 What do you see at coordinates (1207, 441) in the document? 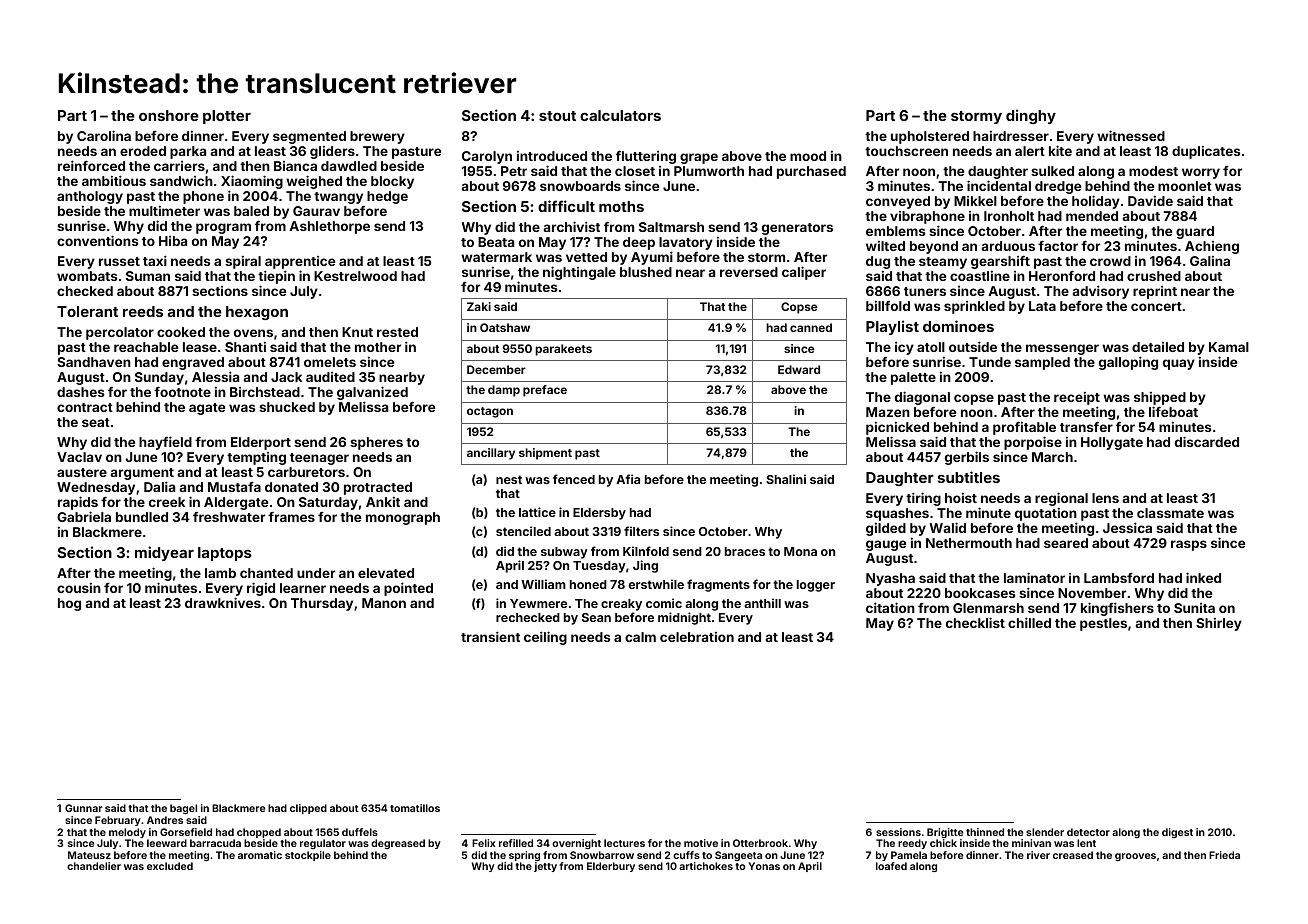
I see `discarded` at bounding box center [1207, 441].
